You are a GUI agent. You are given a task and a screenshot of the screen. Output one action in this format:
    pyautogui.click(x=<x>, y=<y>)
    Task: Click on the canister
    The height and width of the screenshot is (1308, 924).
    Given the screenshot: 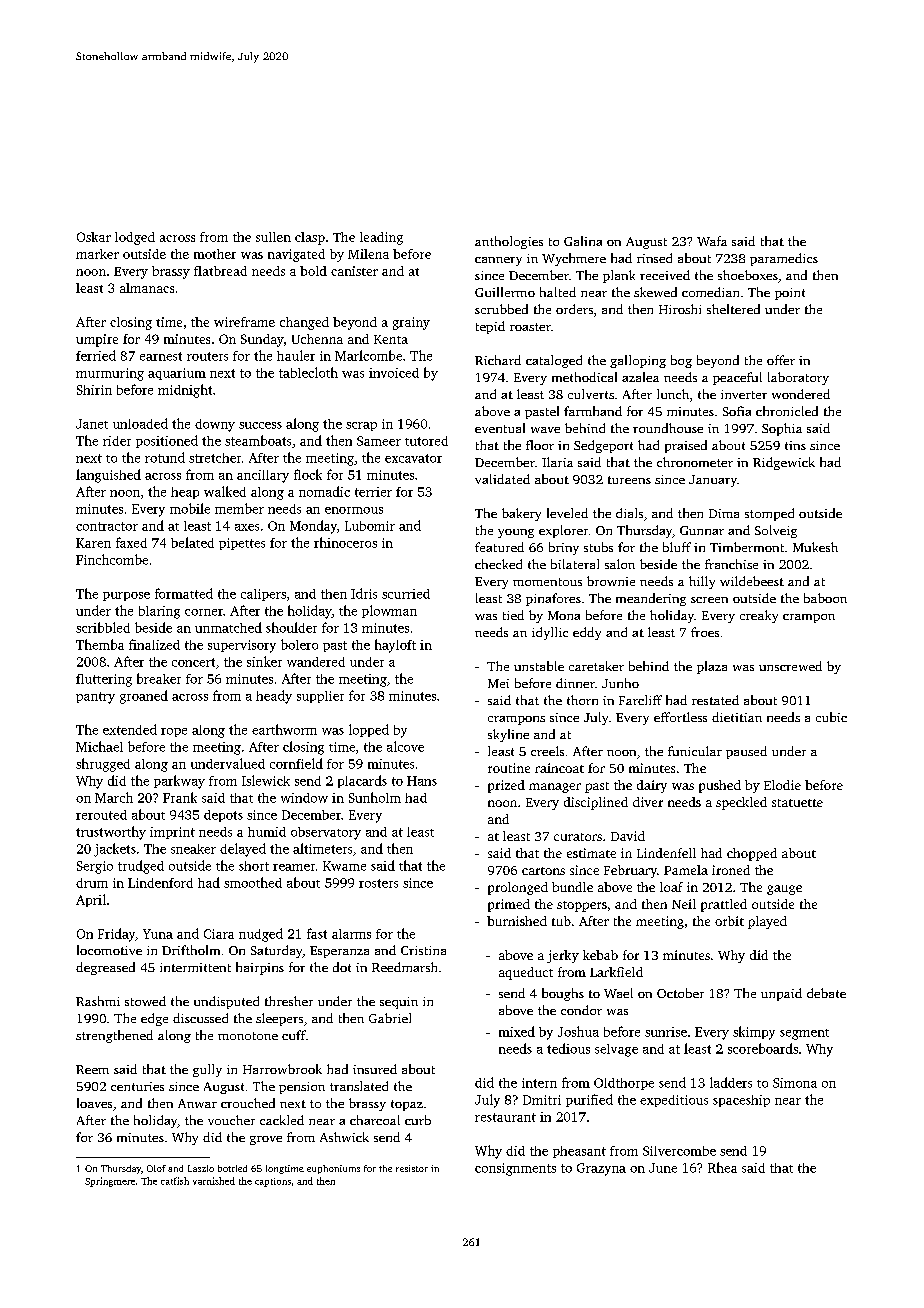 What is the action you would take?
    pyautogui.click(x=354, y=271)
